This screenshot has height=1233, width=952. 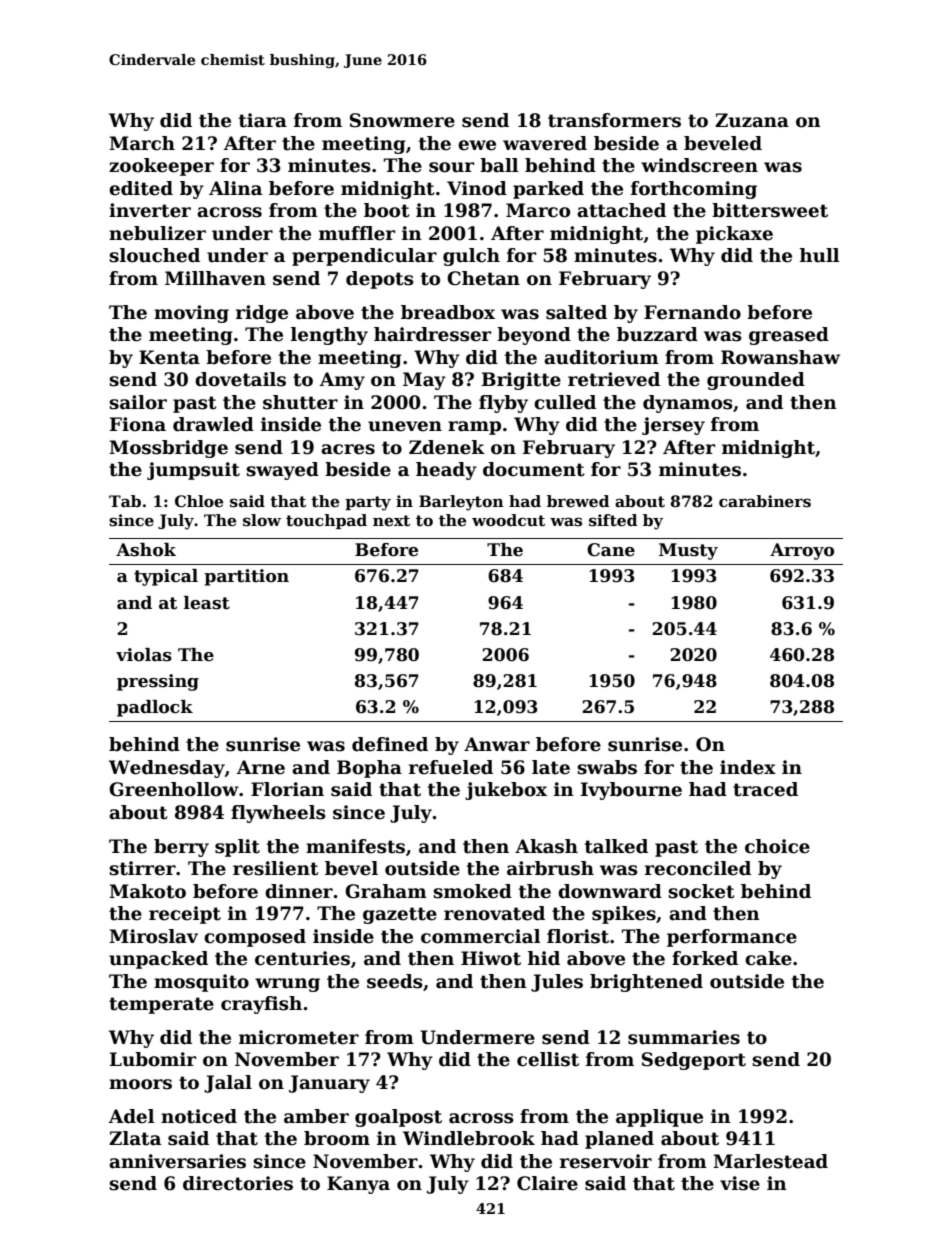 I want to click on Zuzana, so click(x=752, y=120).
